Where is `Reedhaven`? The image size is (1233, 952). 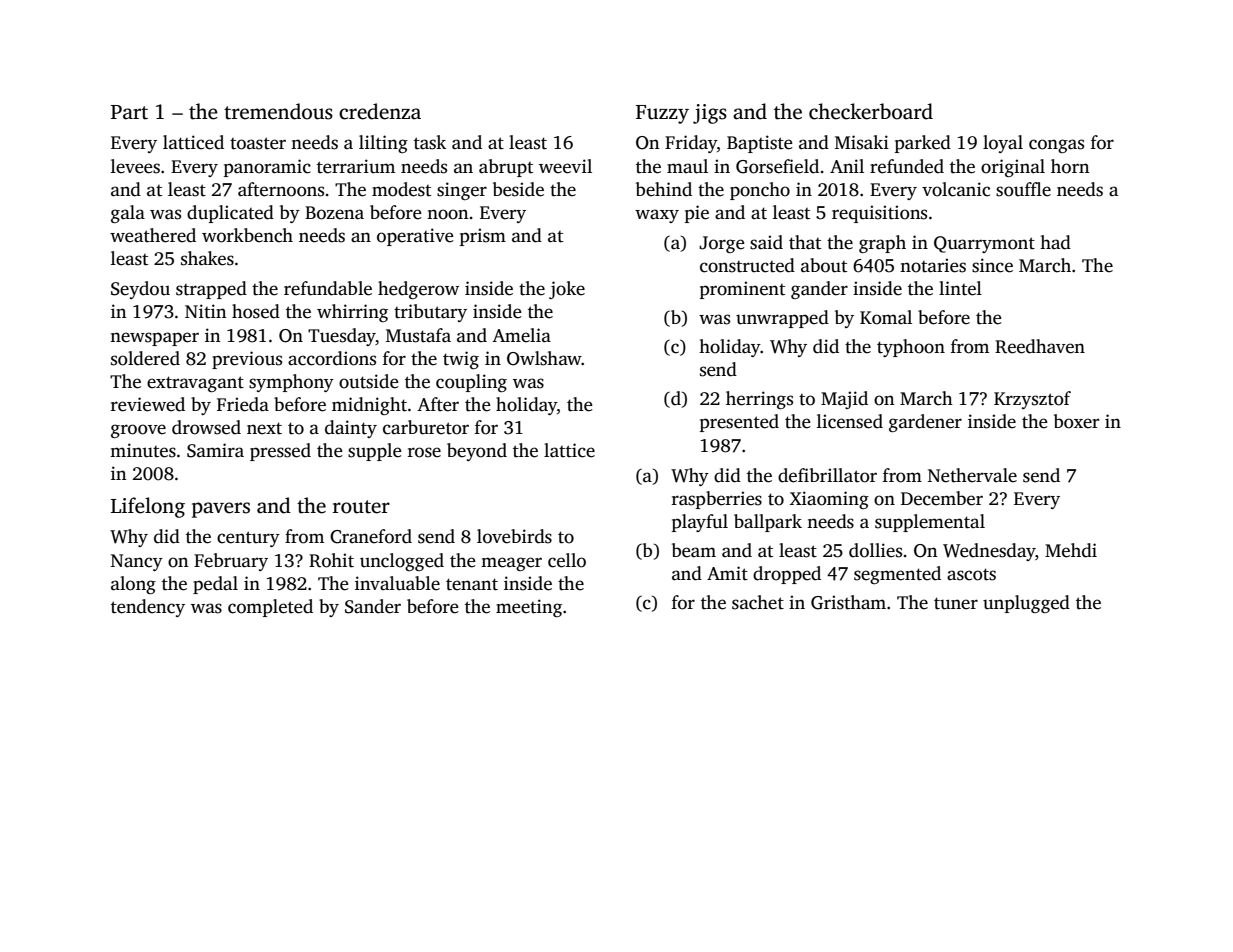 Reedhaven is located at coordinates (1040, 346).
